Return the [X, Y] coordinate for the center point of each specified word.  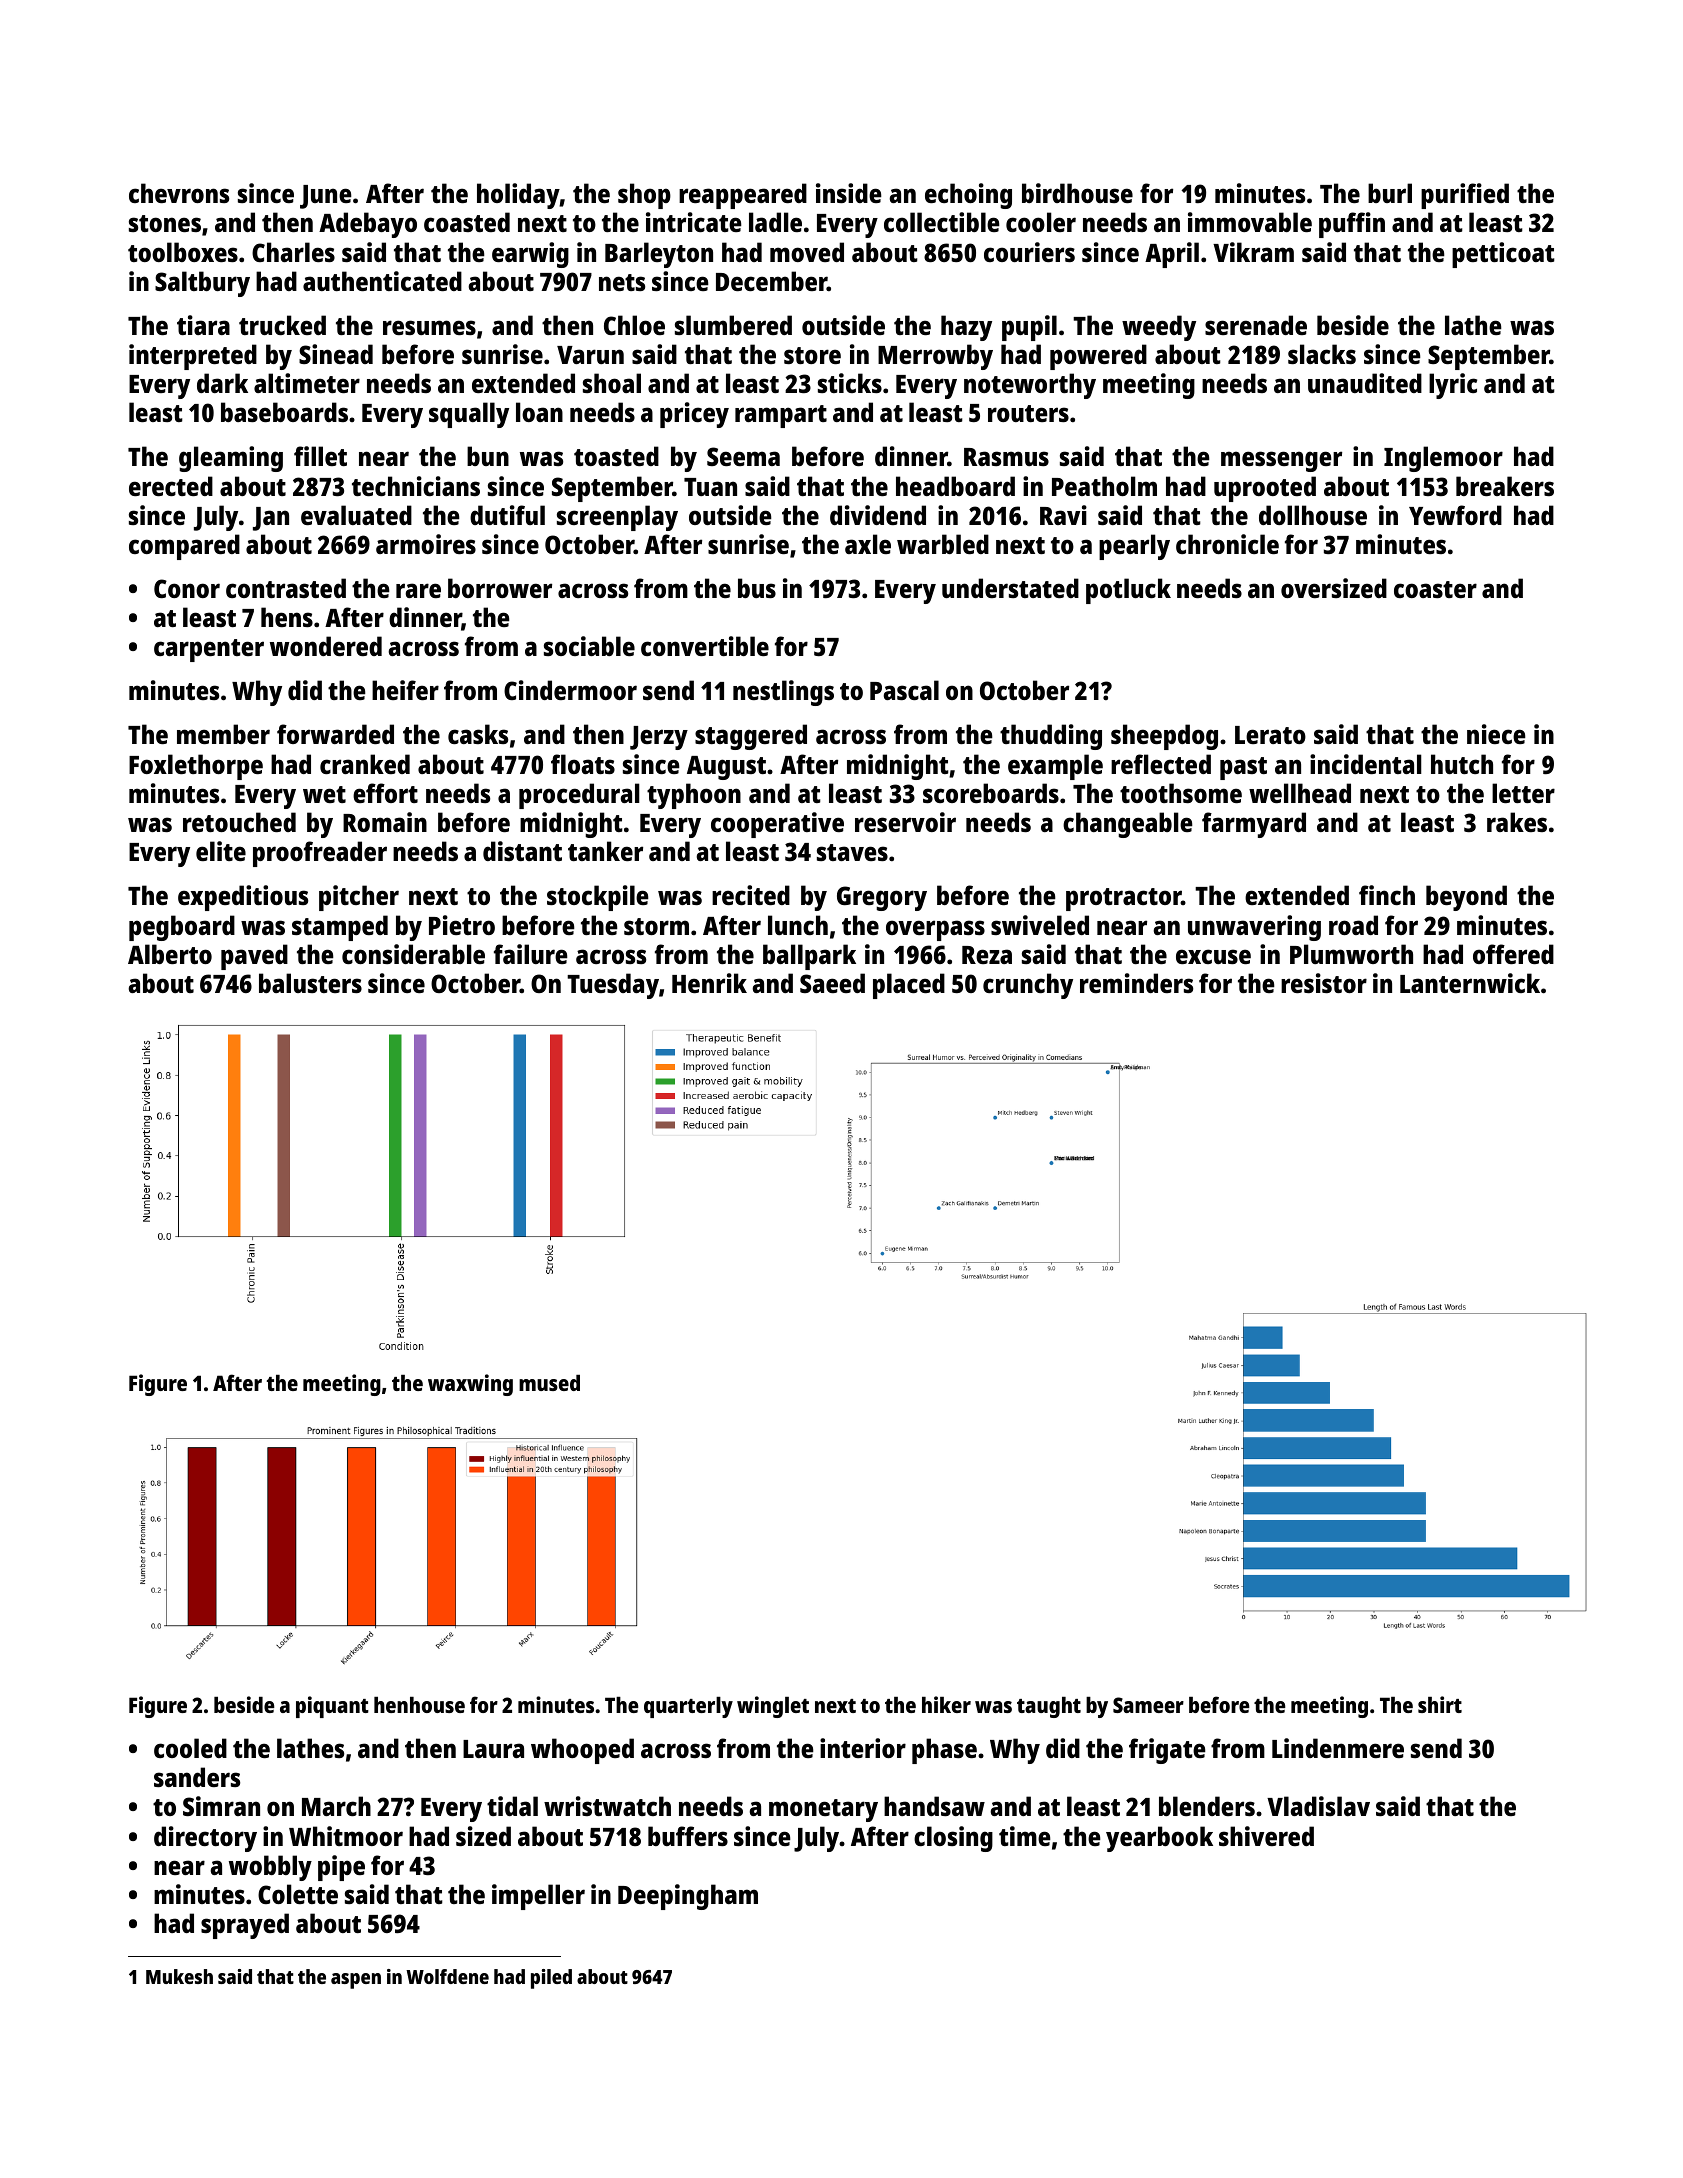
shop [644, 196]
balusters [310, 983]
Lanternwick [1470, 983]
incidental [1366, 764]
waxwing [470, 1385]
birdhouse [1077, 193]
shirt [1440, 1704]
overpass [935, 930]
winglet [773, 1707]
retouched [239, 822]
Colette [298, 1894]
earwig [530, 255]
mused [549, 1383]
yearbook [1159, 1839]
